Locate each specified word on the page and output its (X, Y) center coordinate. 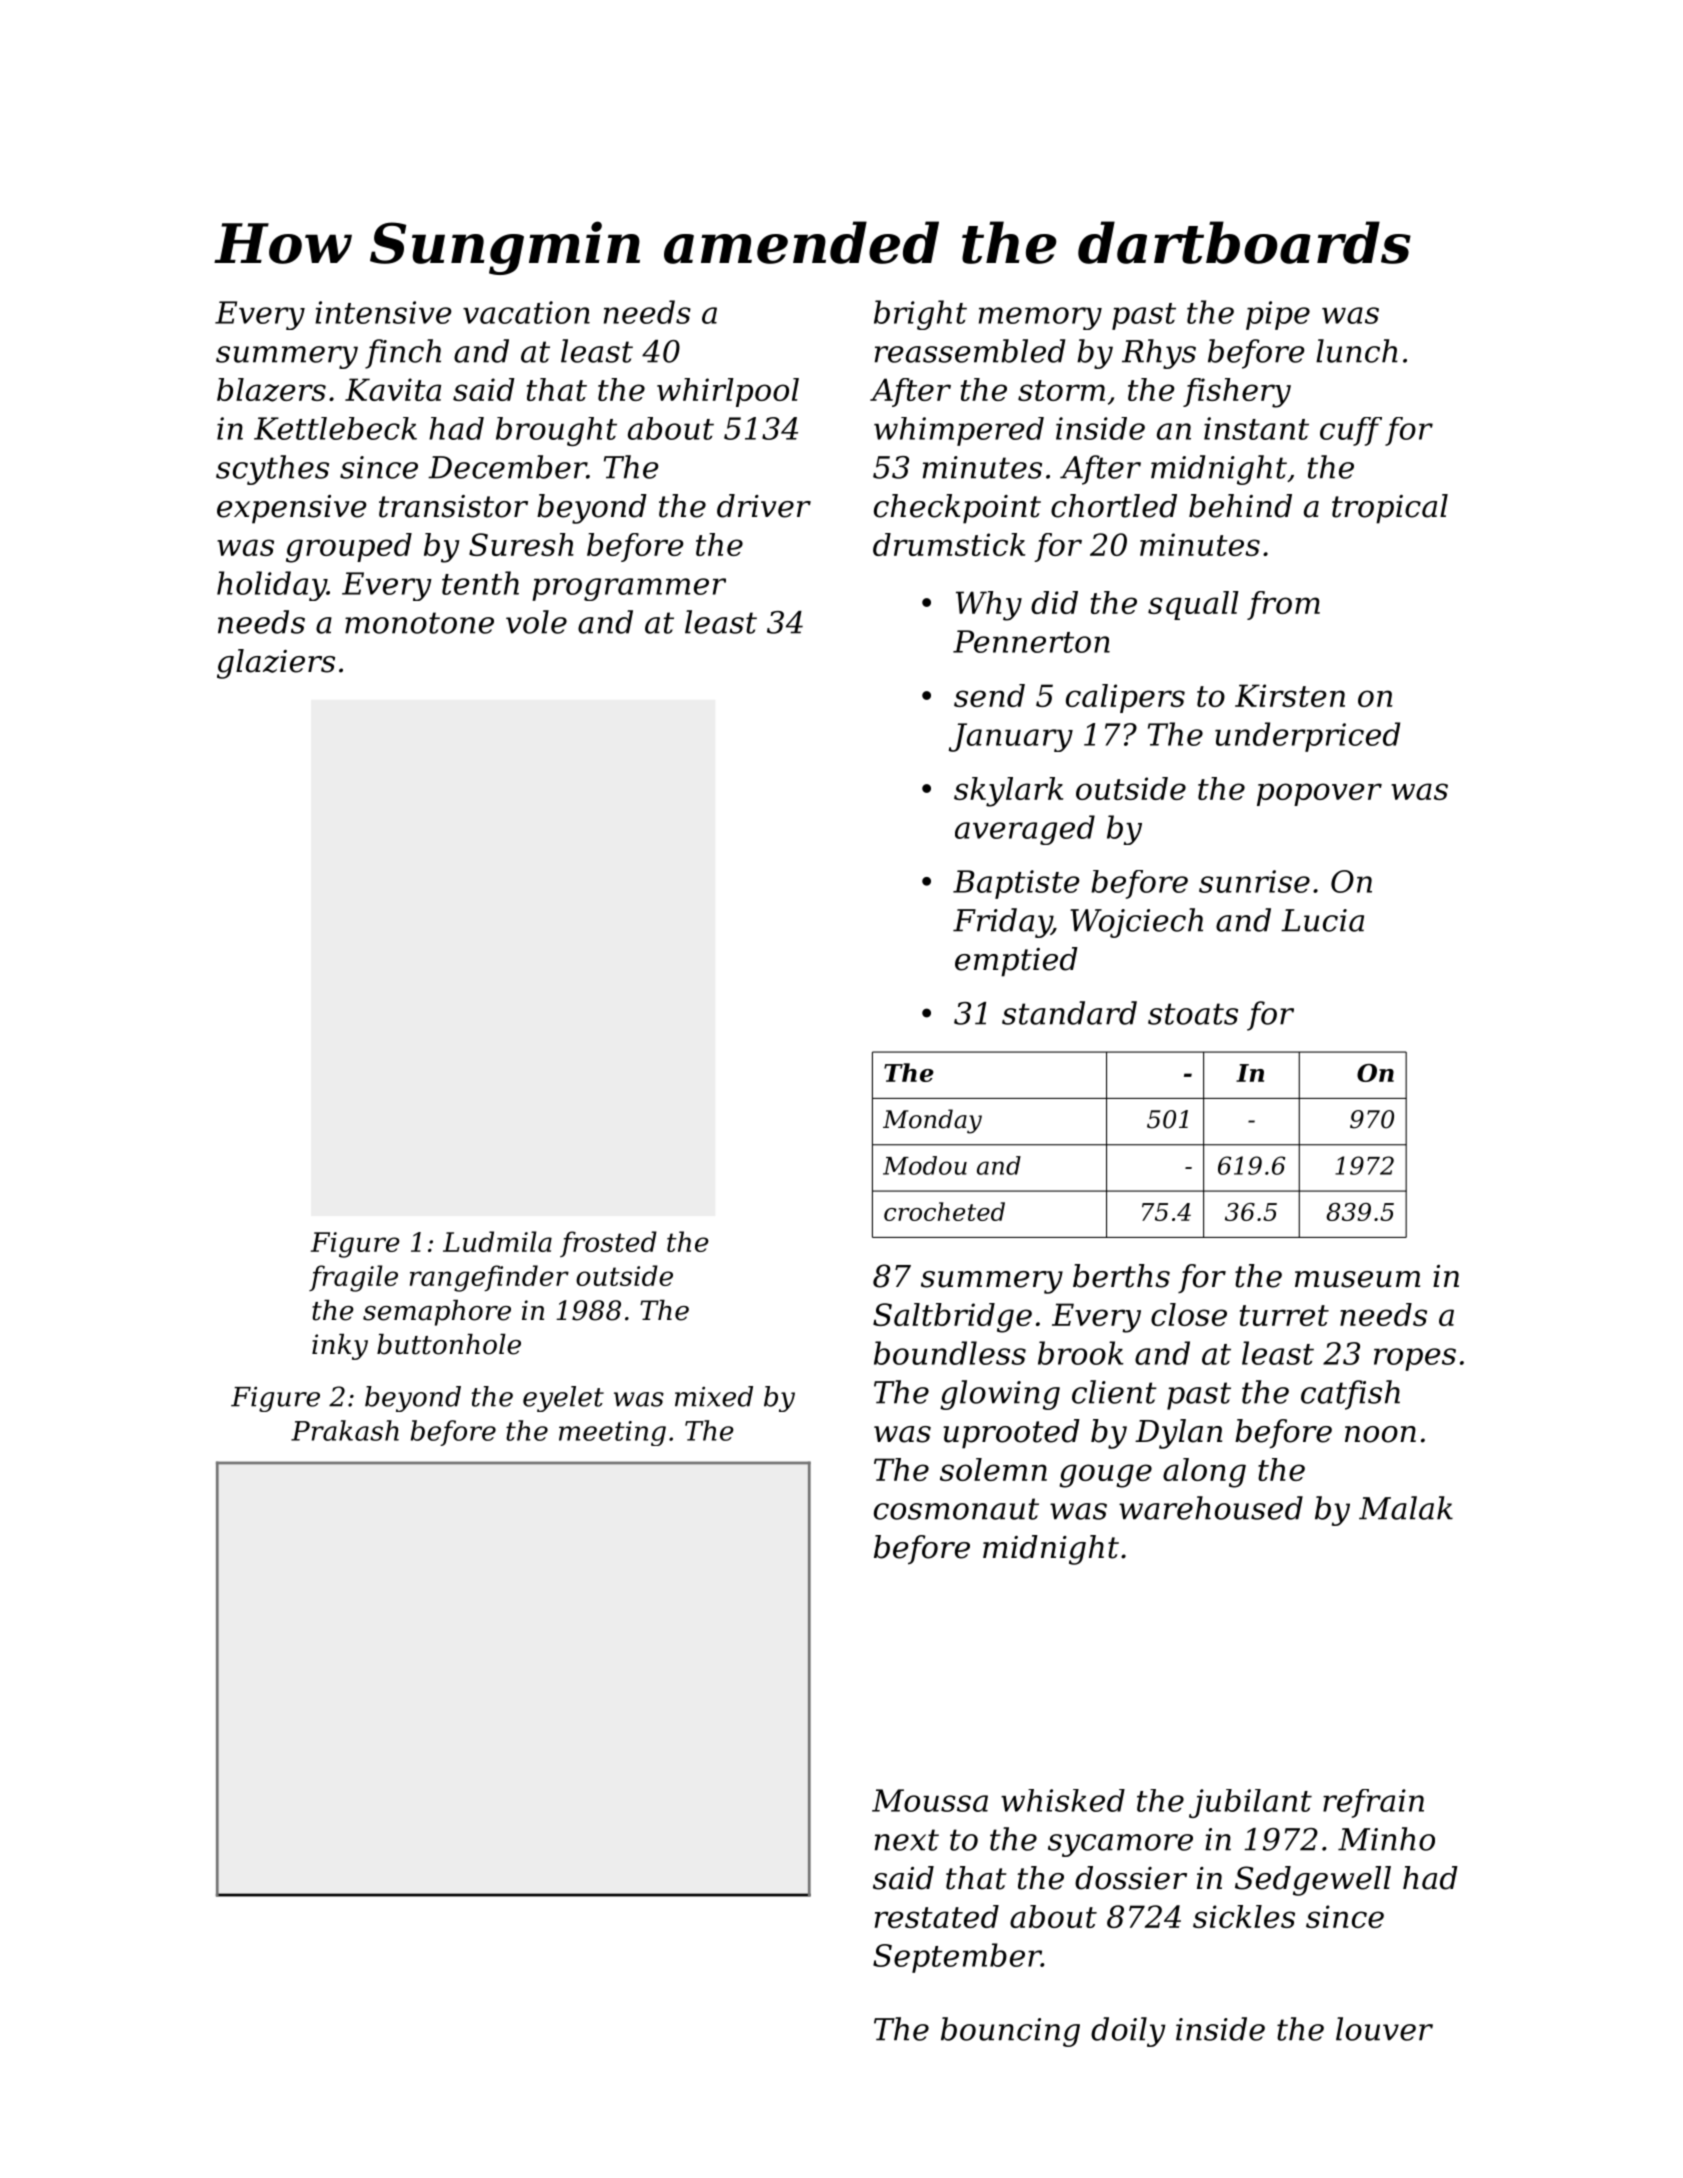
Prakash (345, 1430)
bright (920, 315)
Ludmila (497, 1241)
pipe (1278, 315)
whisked (1063, 1800)
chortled (1114, 506)
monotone (419, 623)
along (1204, 1473)
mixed (714, 1396)
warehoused (1211, 1508)
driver (764, 506)
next (907, 1840)
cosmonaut (956, 1509)
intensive (383, 312)
